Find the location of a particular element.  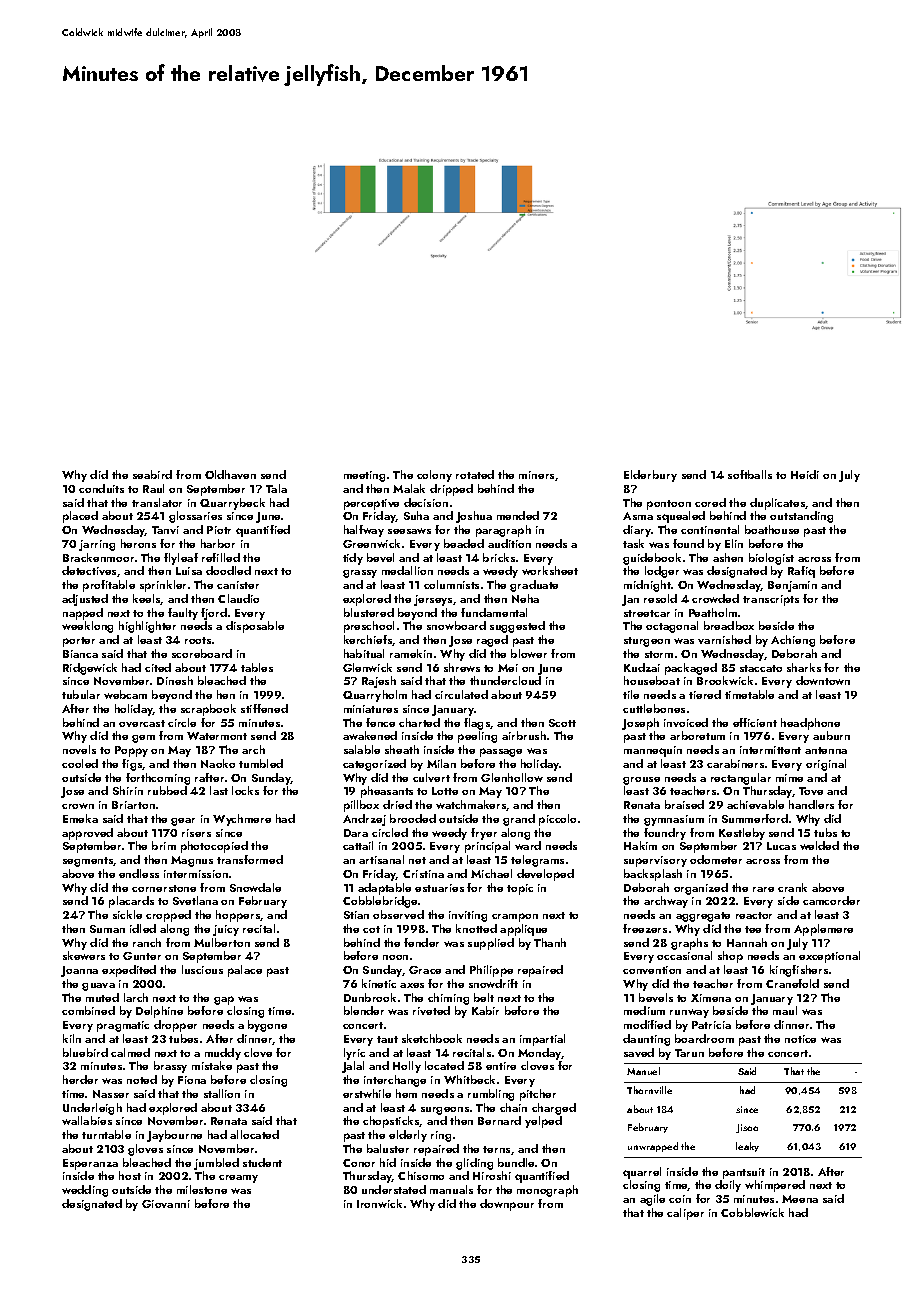

overcast is located at coordinates (142, 723).
